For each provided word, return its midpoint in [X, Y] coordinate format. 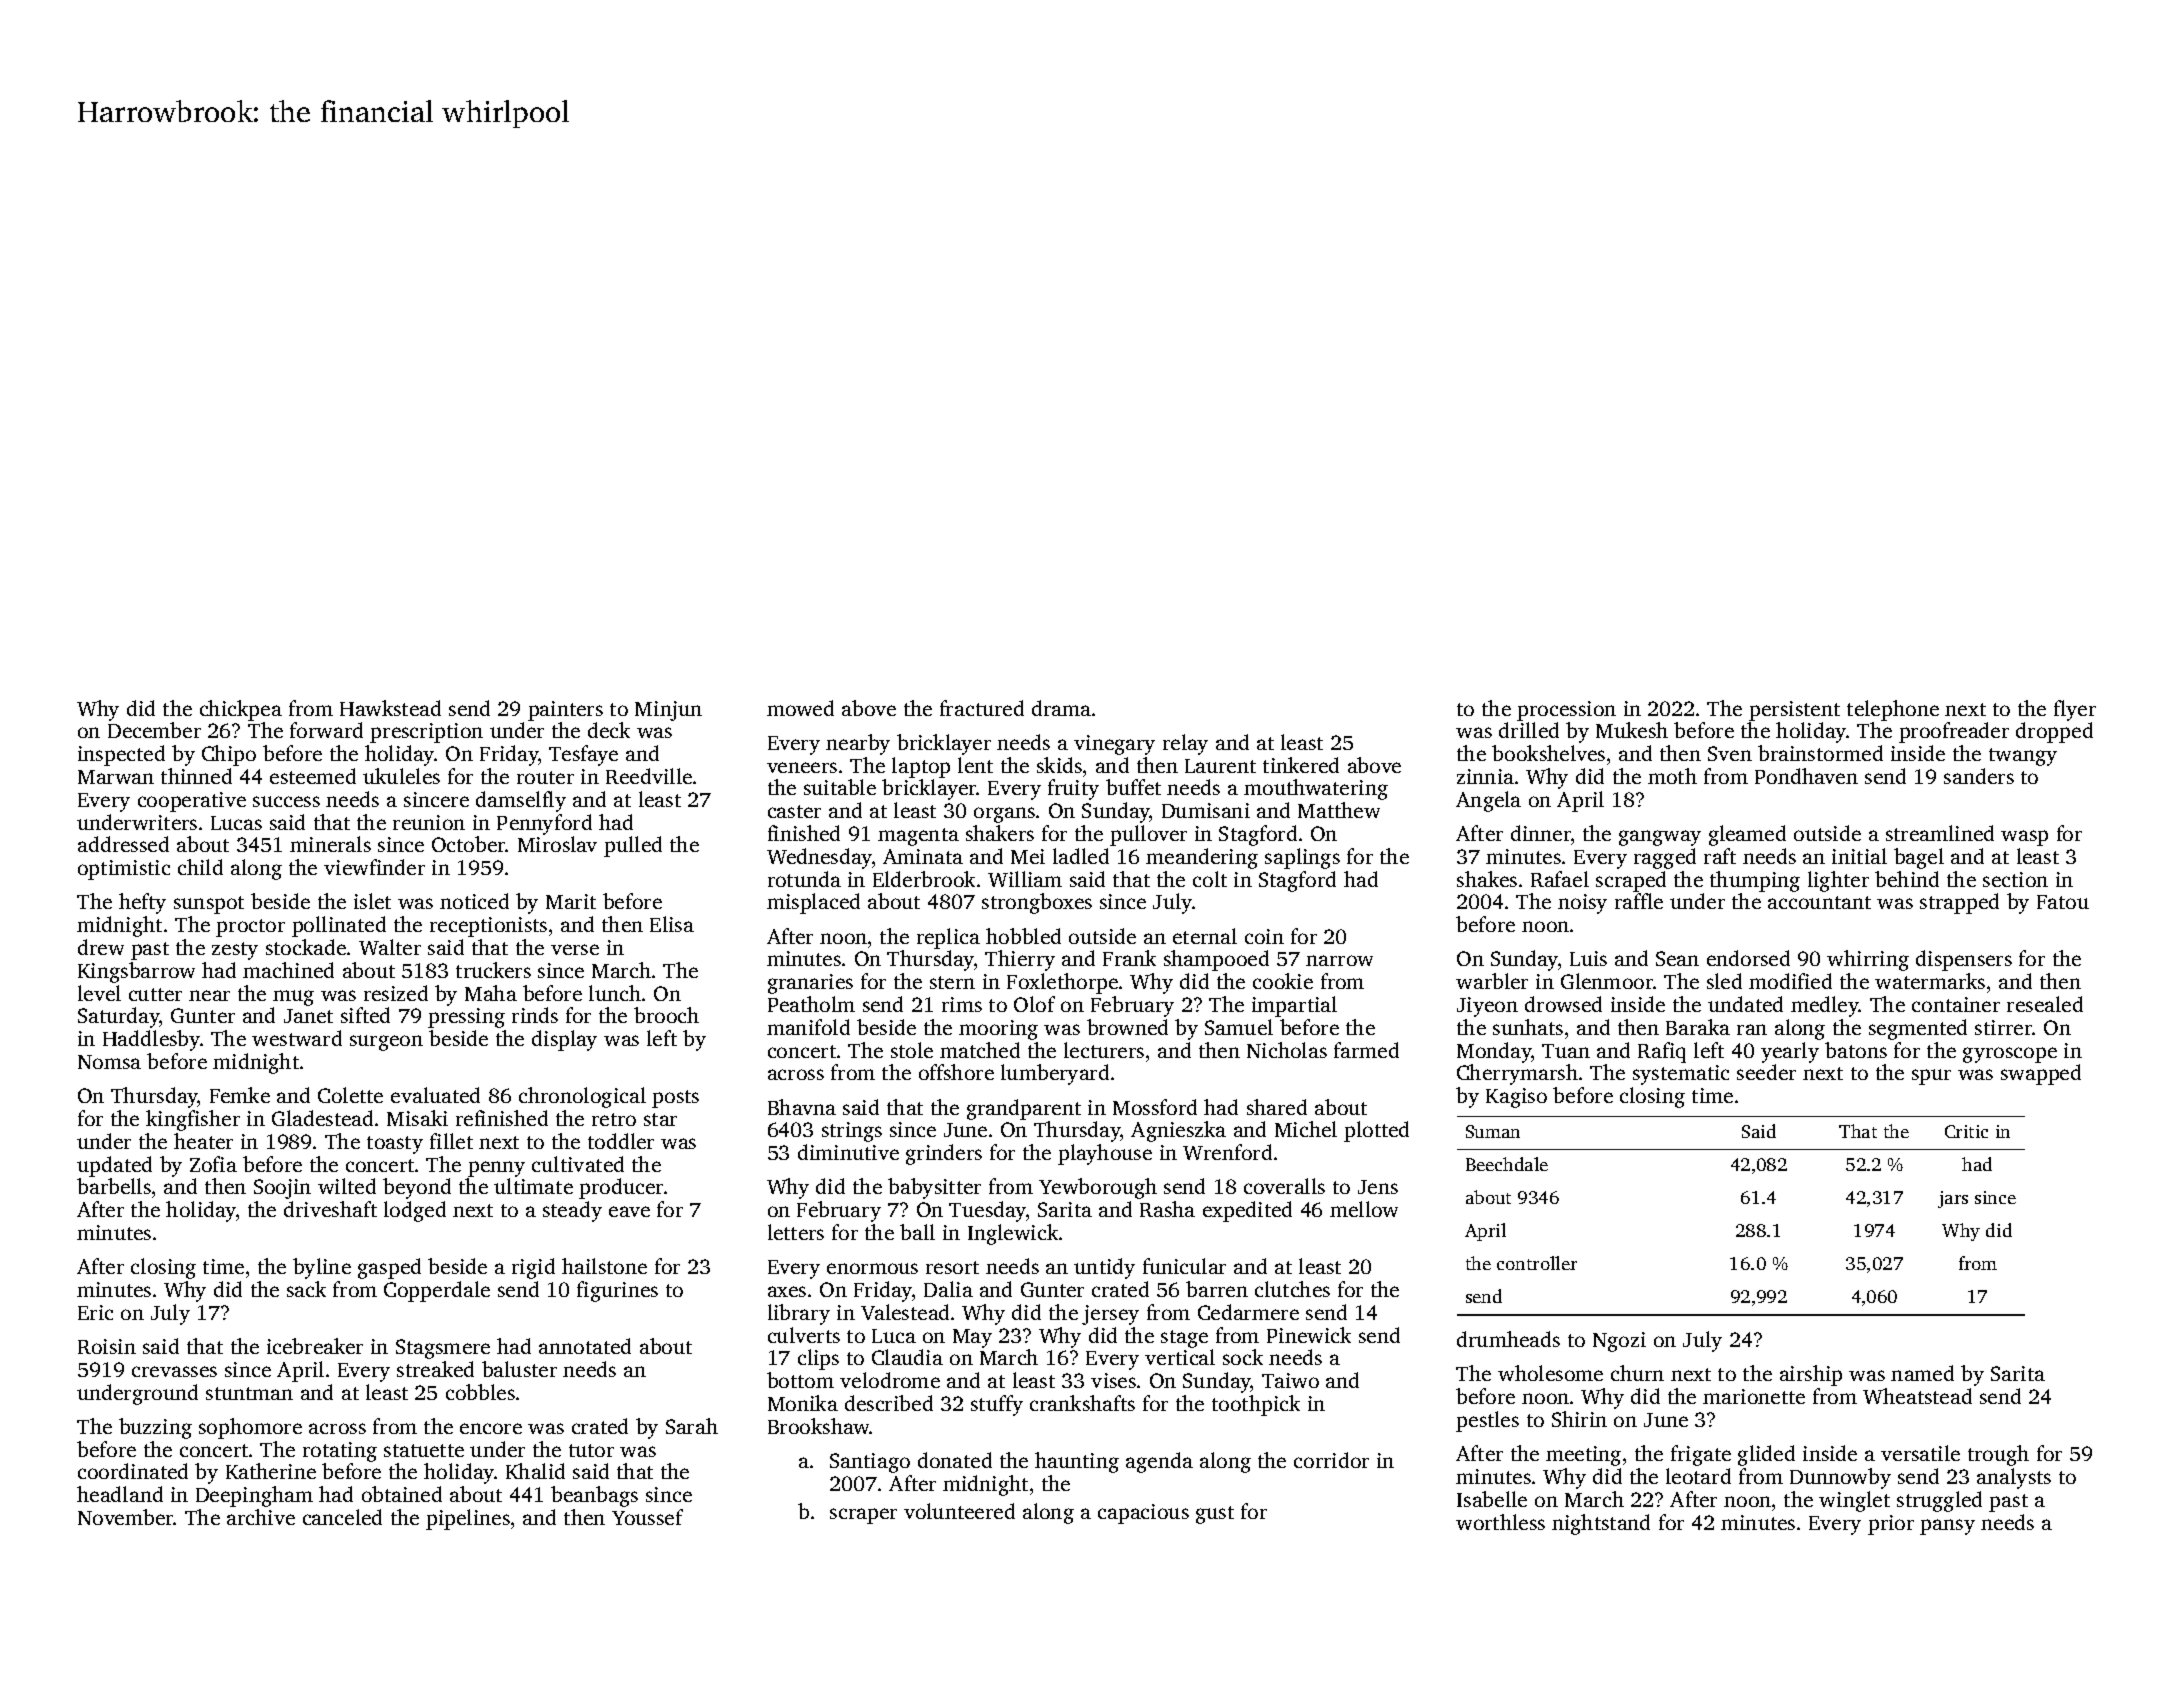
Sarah [692, 1426]
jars [1953, 1199]
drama [1061, 708]
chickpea [241, 710]
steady [572, 1211]
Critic [1966, 1131]
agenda [1159, 1462]
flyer [2075, 710]
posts [675, 1099]
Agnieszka [1178, 1131]
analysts [2014, 1478]
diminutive [848, 1152]
